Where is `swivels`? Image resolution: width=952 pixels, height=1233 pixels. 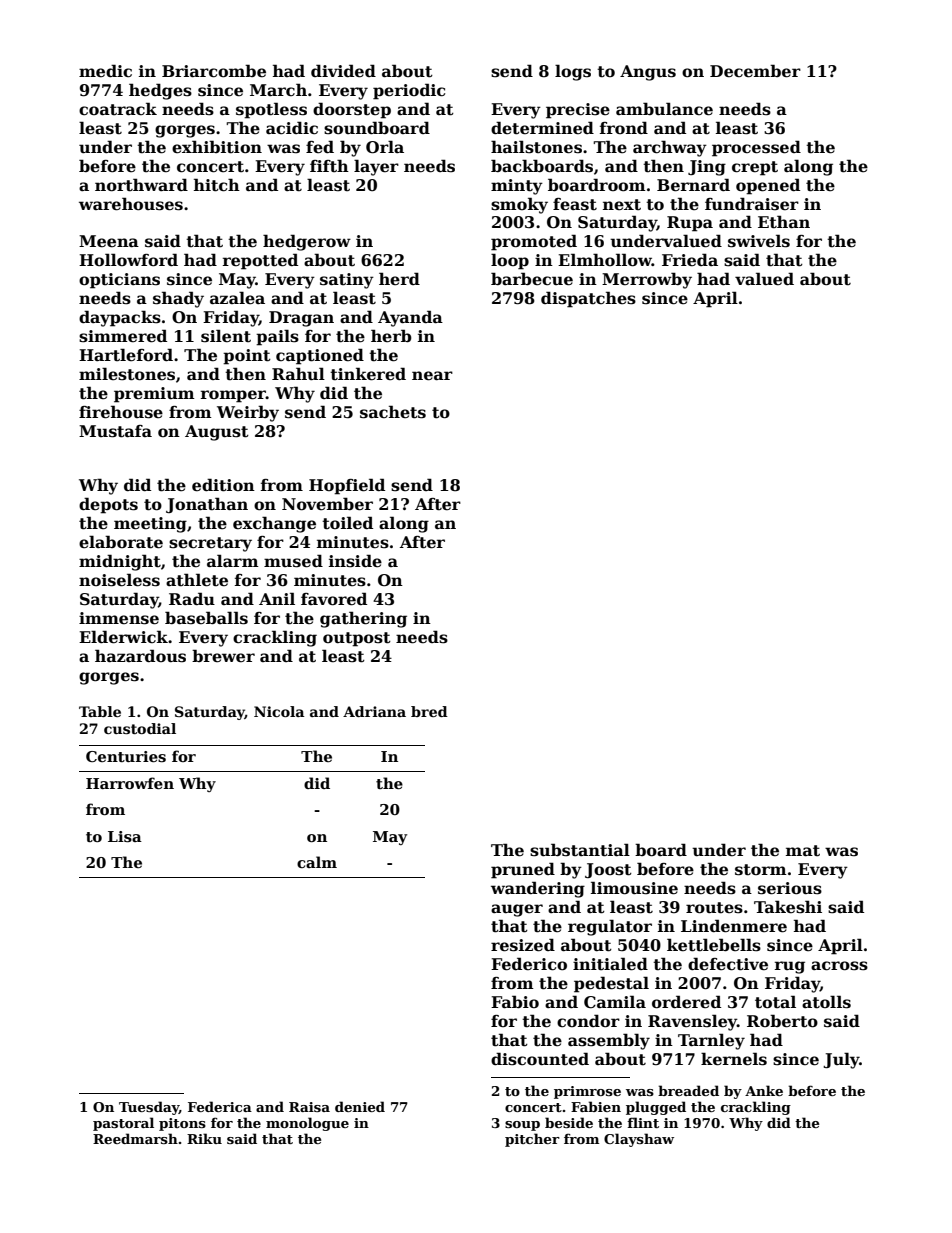
swivels is located at coordinates (759, 241).
